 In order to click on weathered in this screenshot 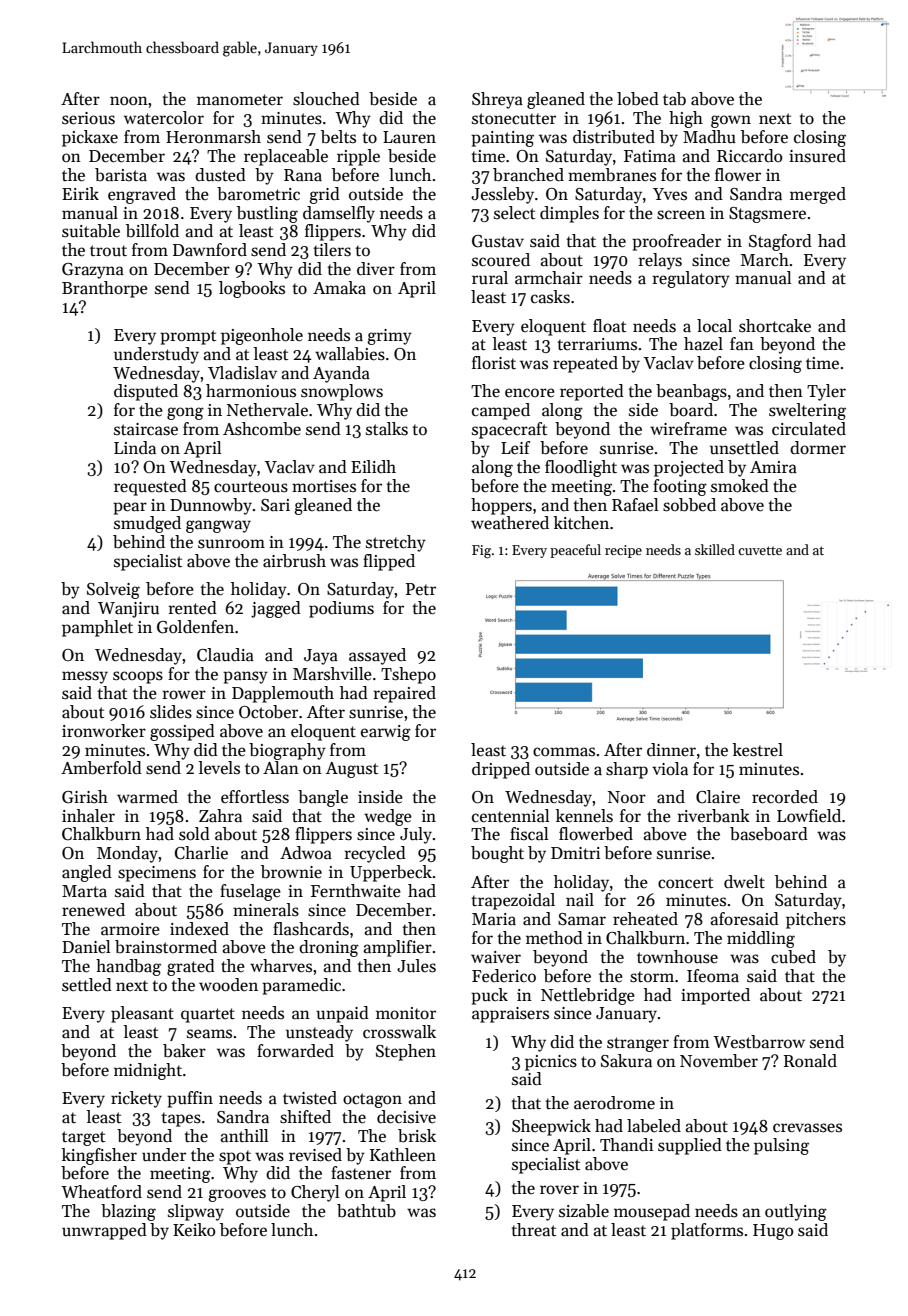, I will do `click(510, 523)`.
